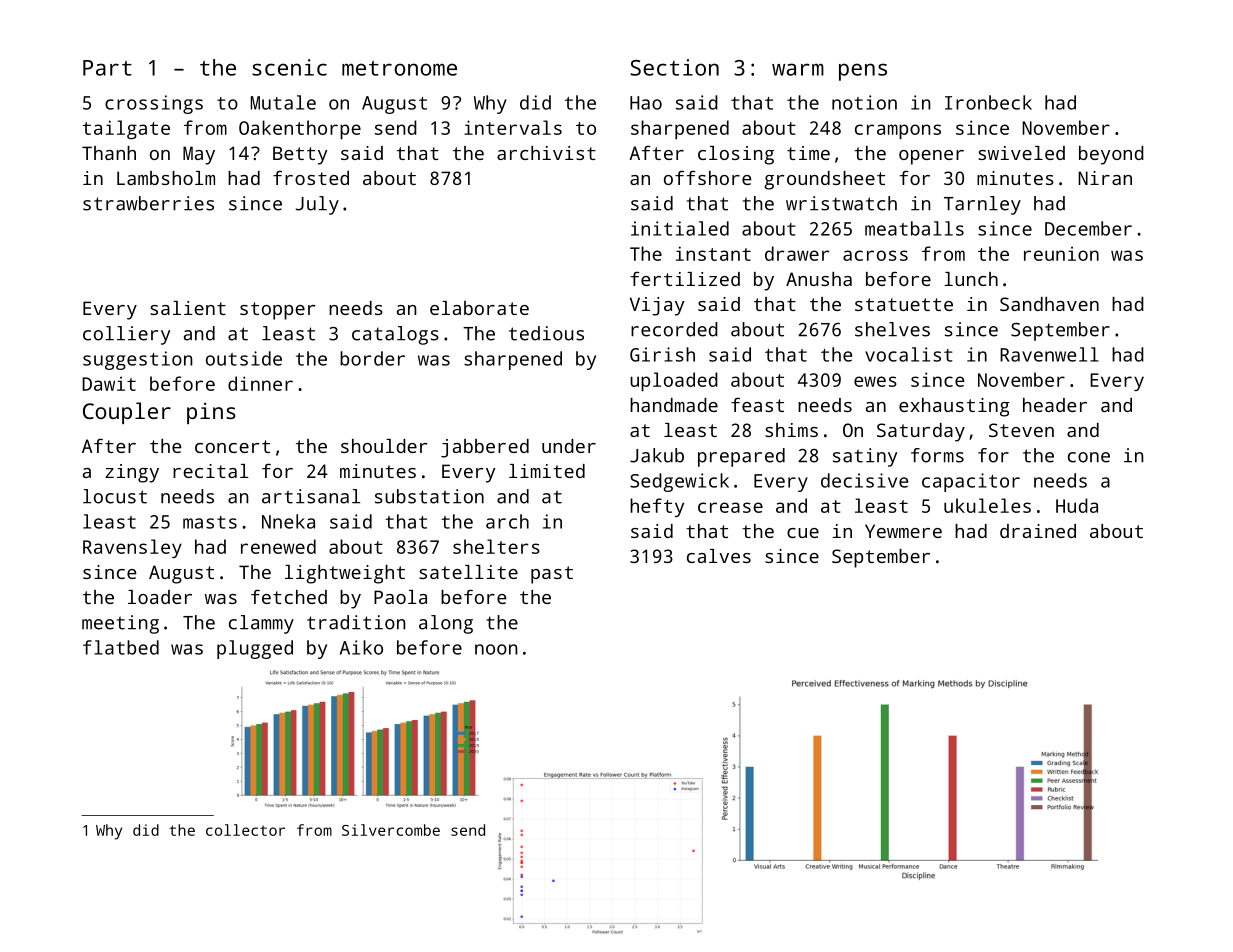  I want to click on collector, so click(245, 830).
